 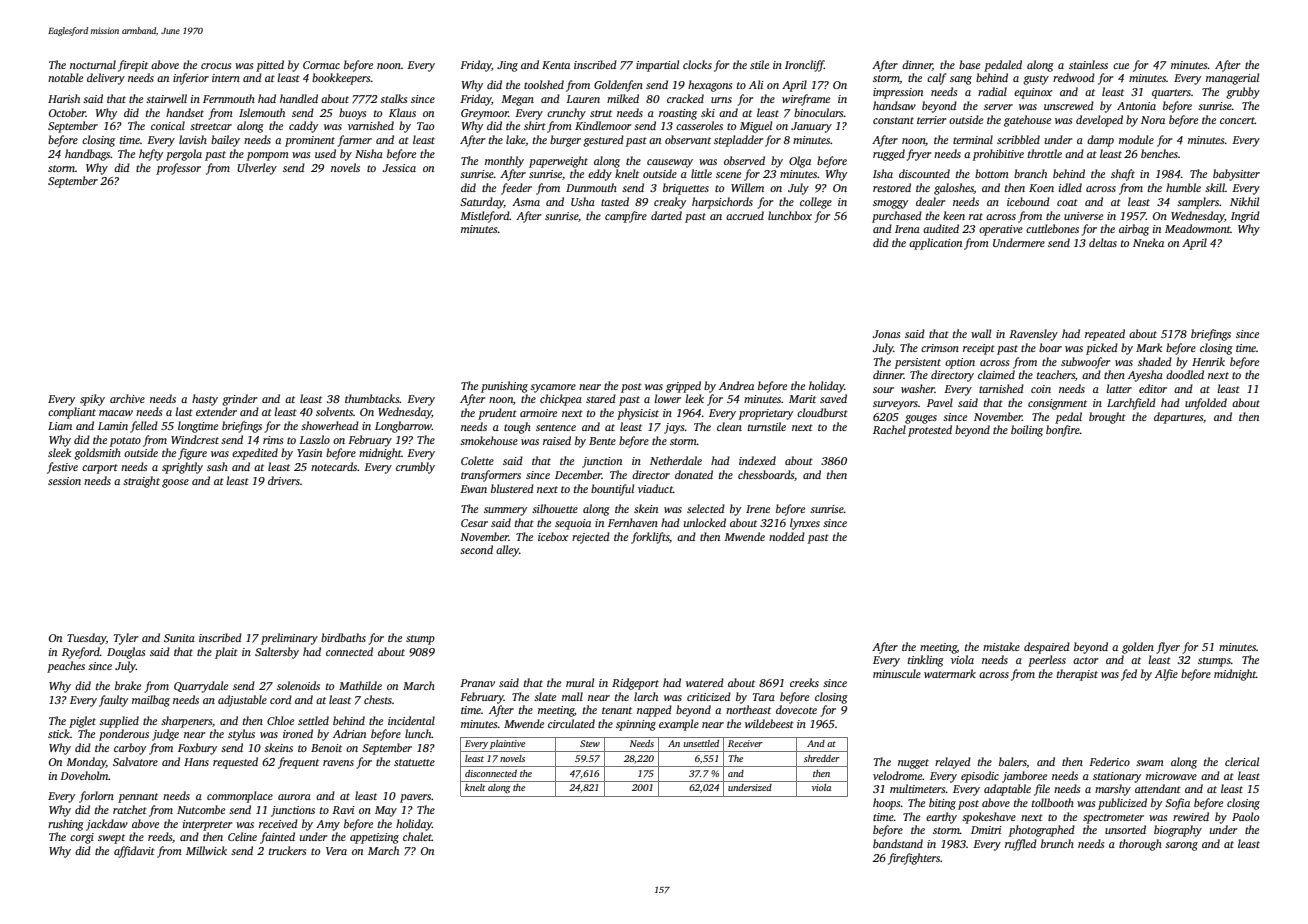 What do you see at coordinates (193, 139) in the screenshot?
I see `lavish` at bounding box center [193, 139].
